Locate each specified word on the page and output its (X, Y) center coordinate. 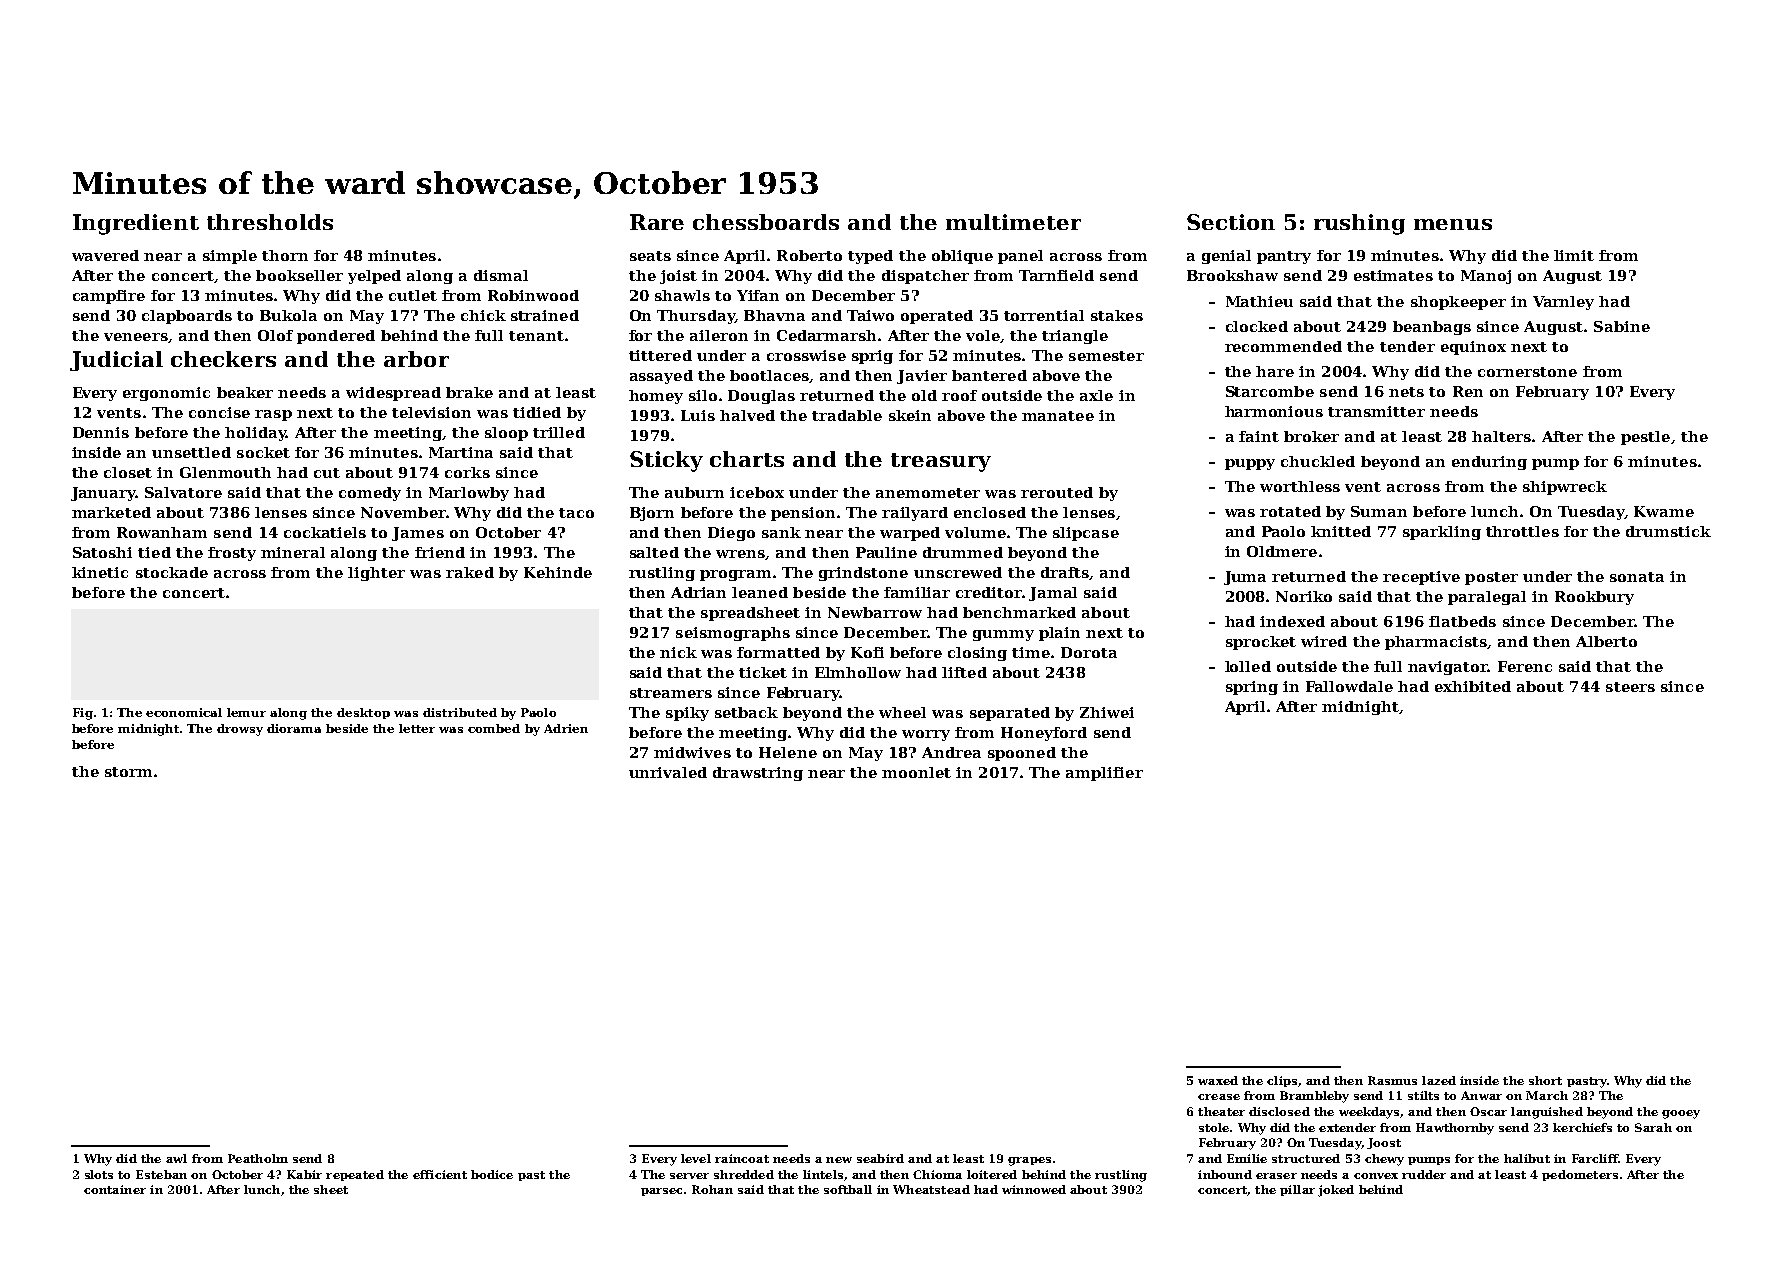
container (115, 1189)
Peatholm (258, 1158)
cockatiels (325, 532)
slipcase (1086, 534)
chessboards (766, 222)
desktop (363, 713)
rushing (1359, 224)
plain (1059, 634)
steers (1630, 687)
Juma (1245, 578)
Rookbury (1594, 598)
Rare (657, 222)
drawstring (758, 774)
